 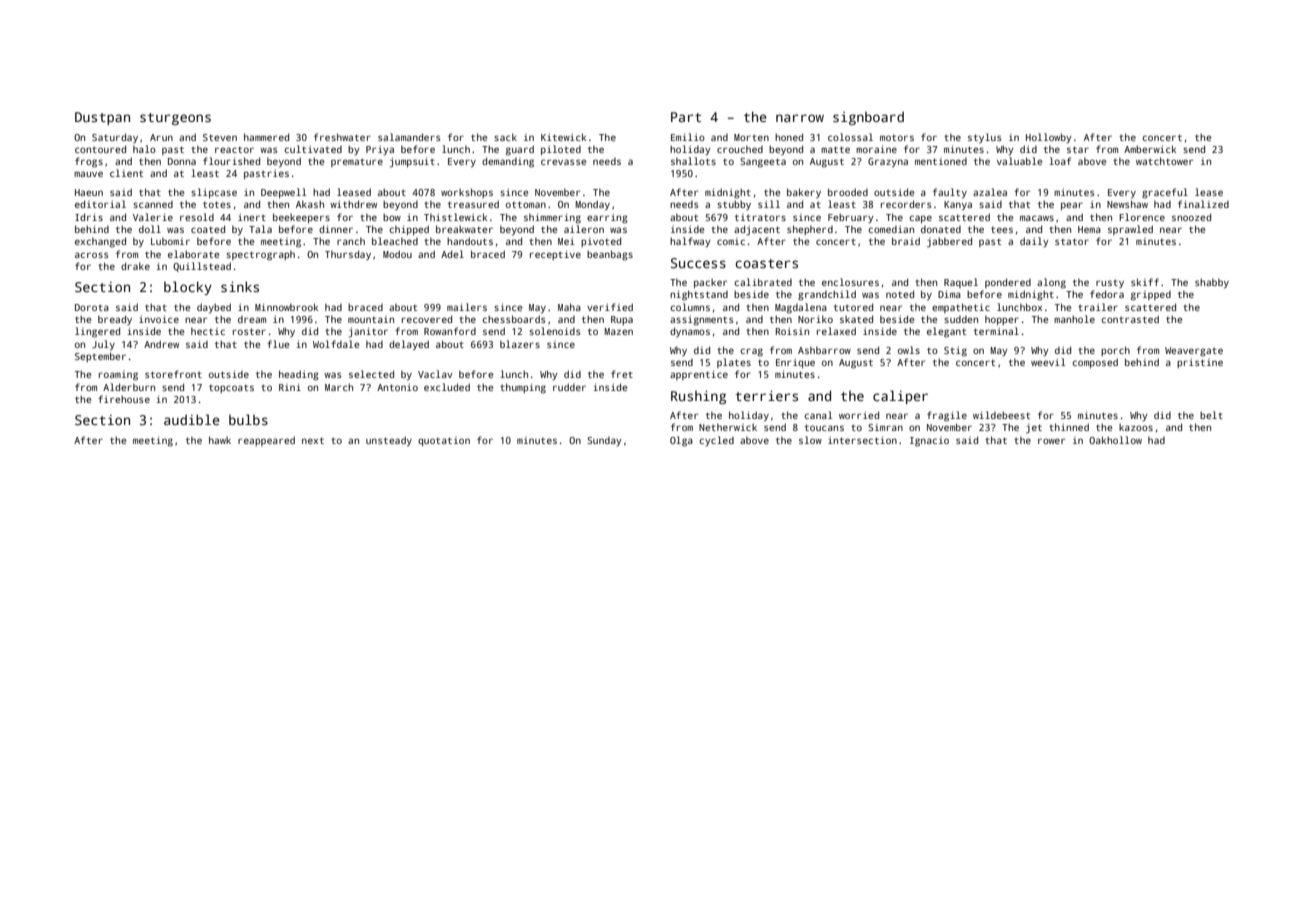 I want to click on July, so click(x=103, y=345).
